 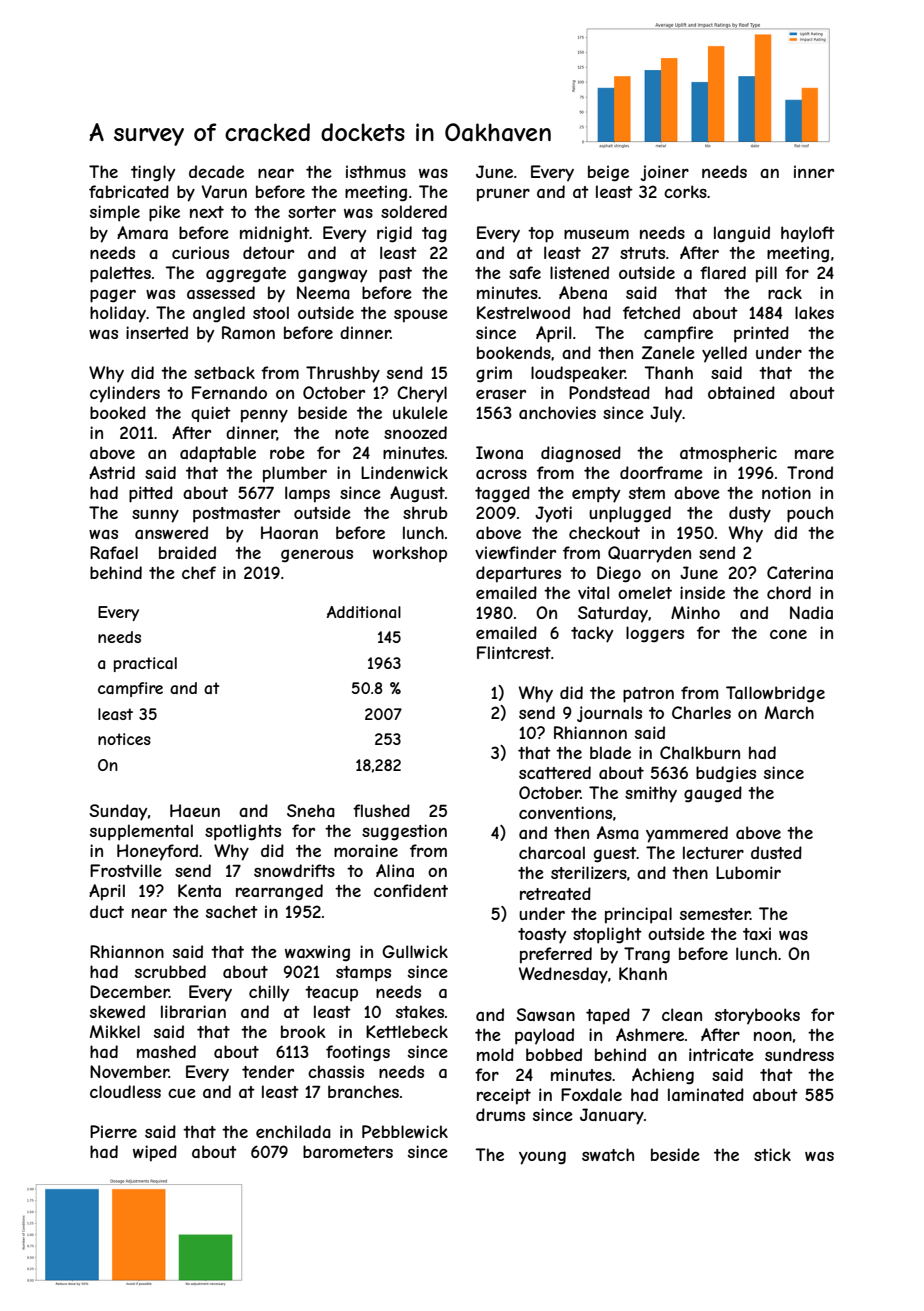 What do you see at coordinates (514, 652) in the image?
I see `Flintcrest` at bounding box center [514, 652].
